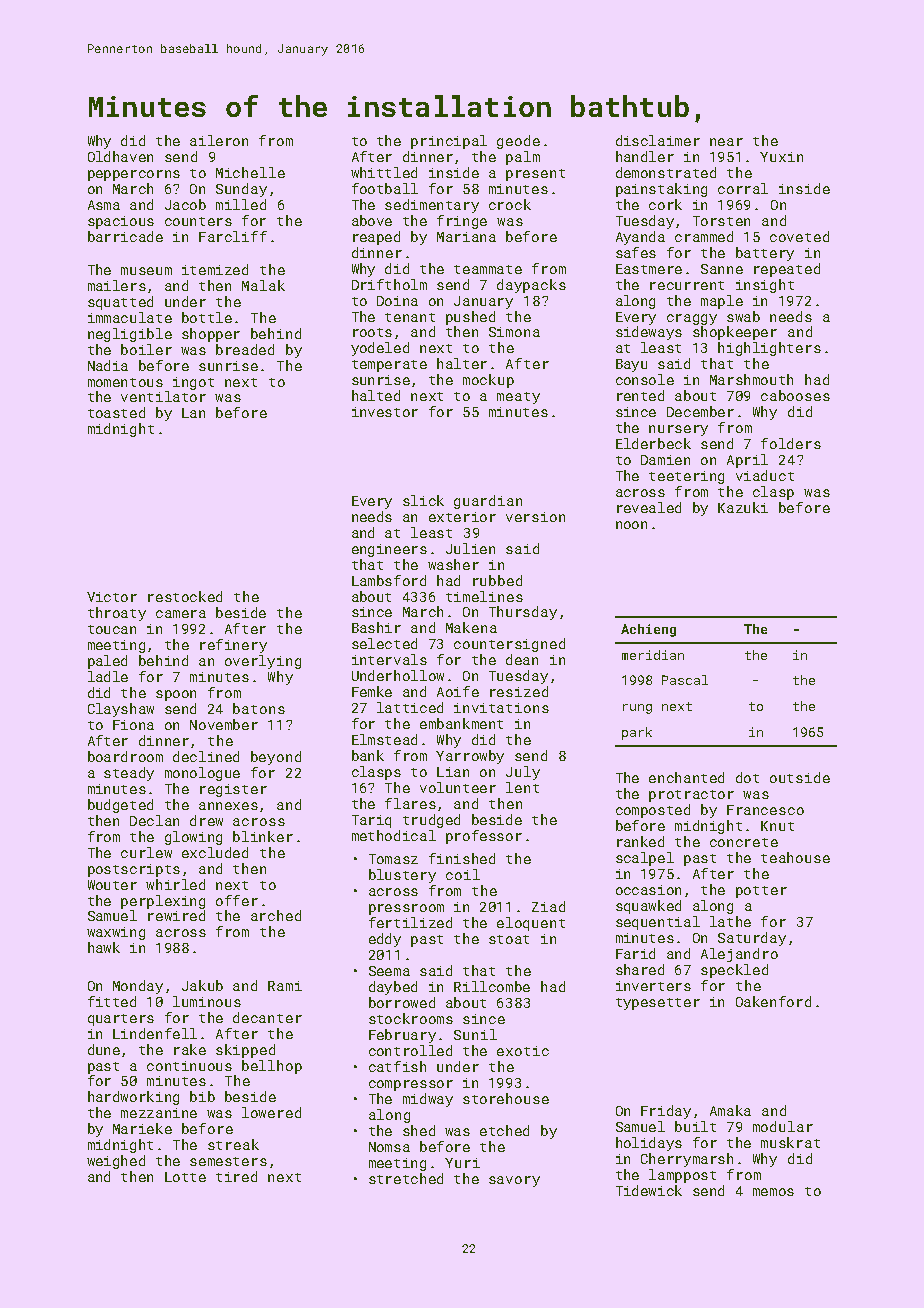  Describe the element at coordinates (120, 156) in the image. I see `Oldhaven` at that location.
